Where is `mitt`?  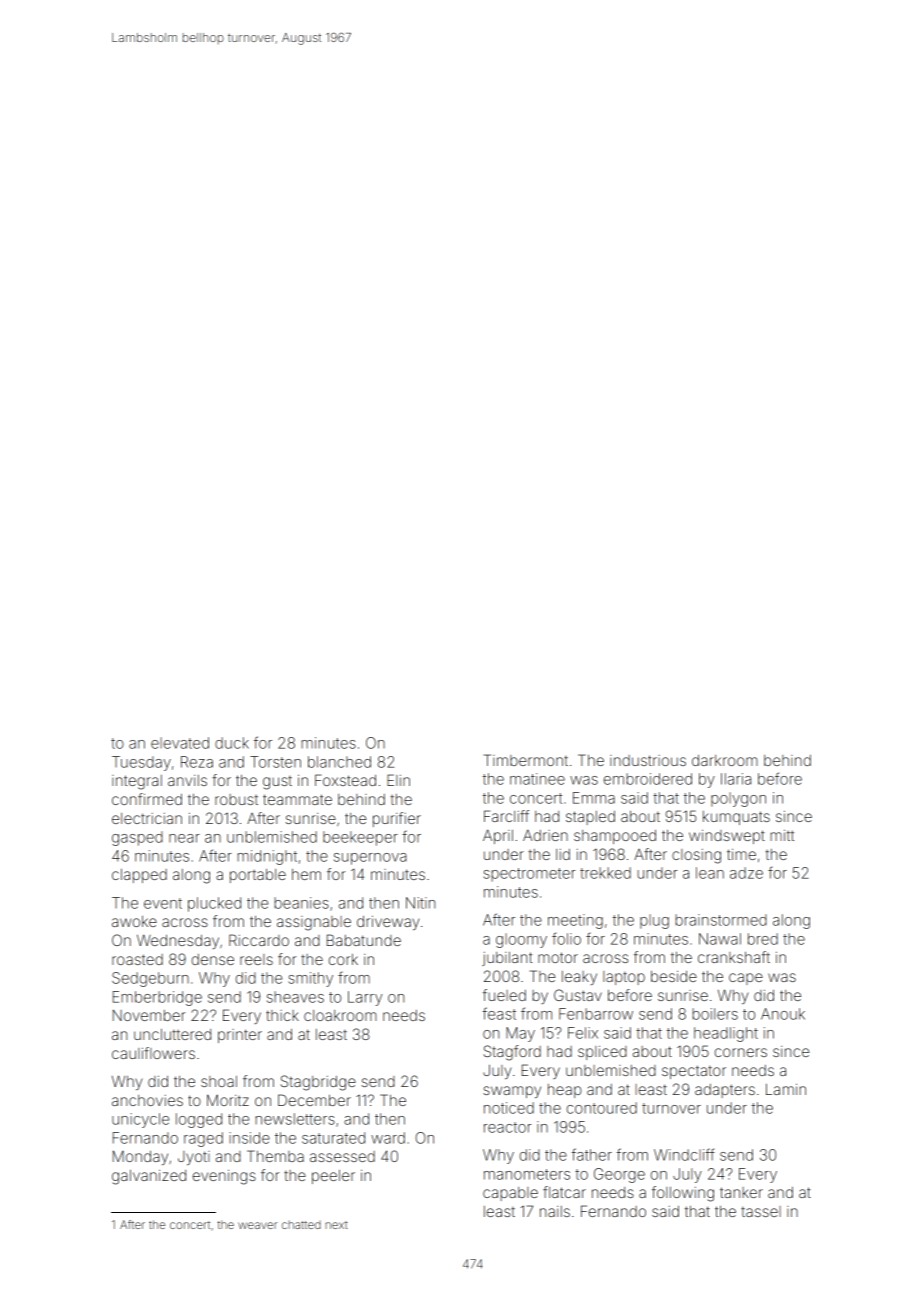
mitt is located at coordinates (782, 835).
